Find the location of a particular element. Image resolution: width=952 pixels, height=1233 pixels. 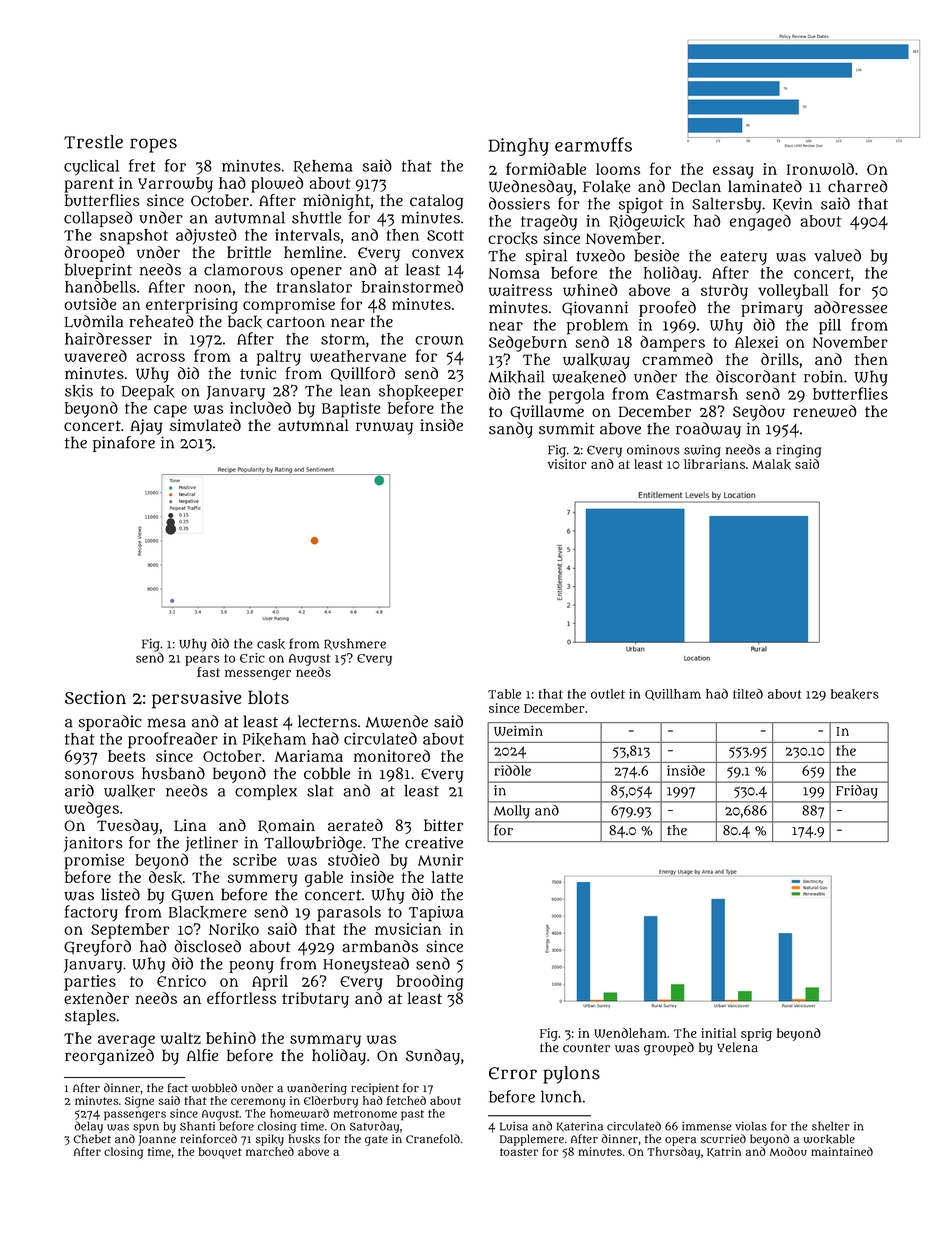

Joanne is located at coordinates (157, 1140).
